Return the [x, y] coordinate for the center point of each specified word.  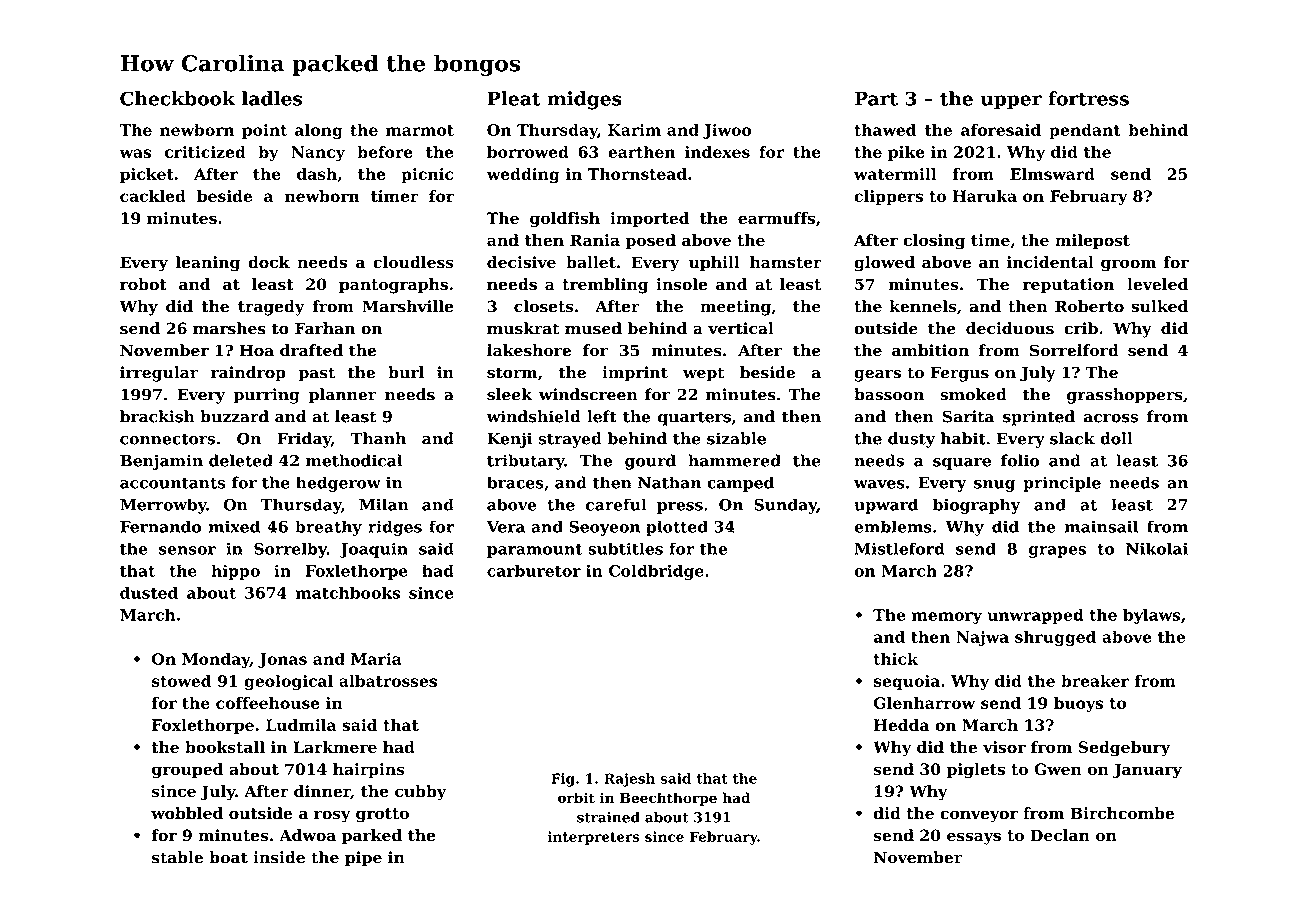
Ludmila [301, 725]
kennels [923, 306]
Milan [384, 504]
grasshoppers [1125, 396]
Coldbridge [656, 572]
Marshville [408, 306]
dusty [911, 440]
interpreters [594, 838]
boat [228, 857]
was [135, 153]
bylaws [1151, 616]
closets [544, 306]
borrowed [528, 152]
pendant [1085, 131]
